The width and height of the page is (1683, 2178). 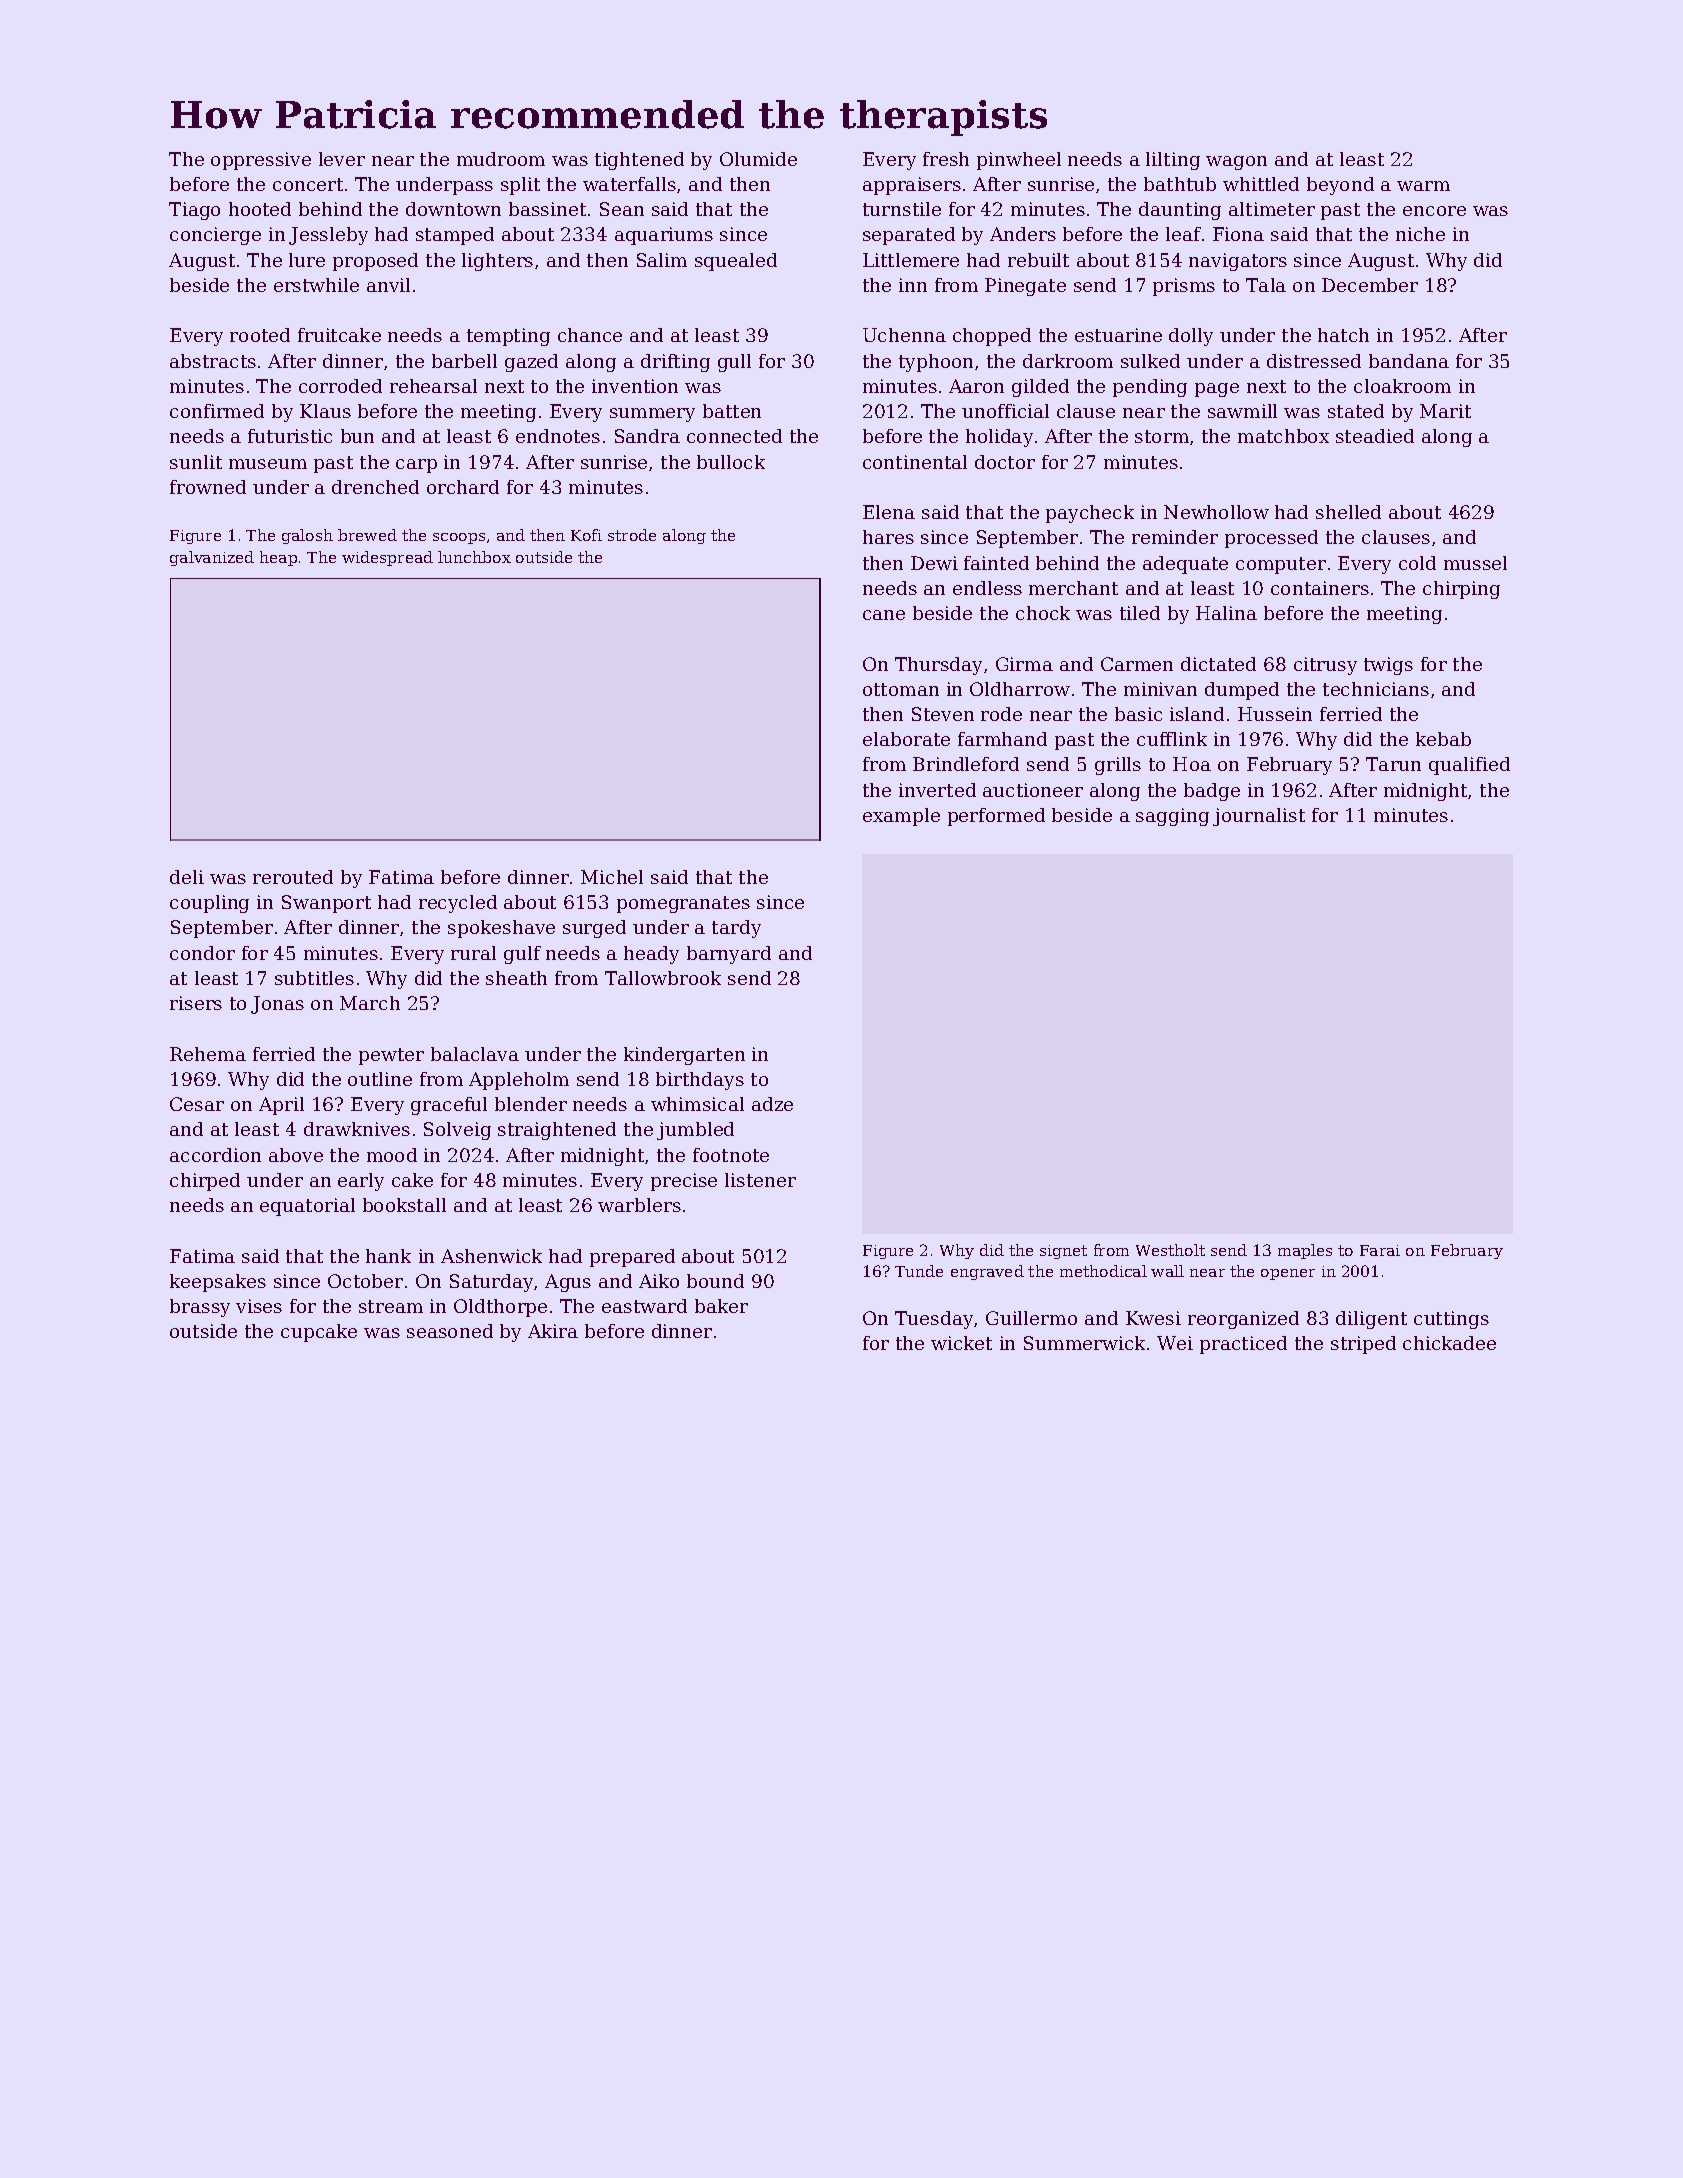 I want to click on heap, so click(x=278, y=558).
